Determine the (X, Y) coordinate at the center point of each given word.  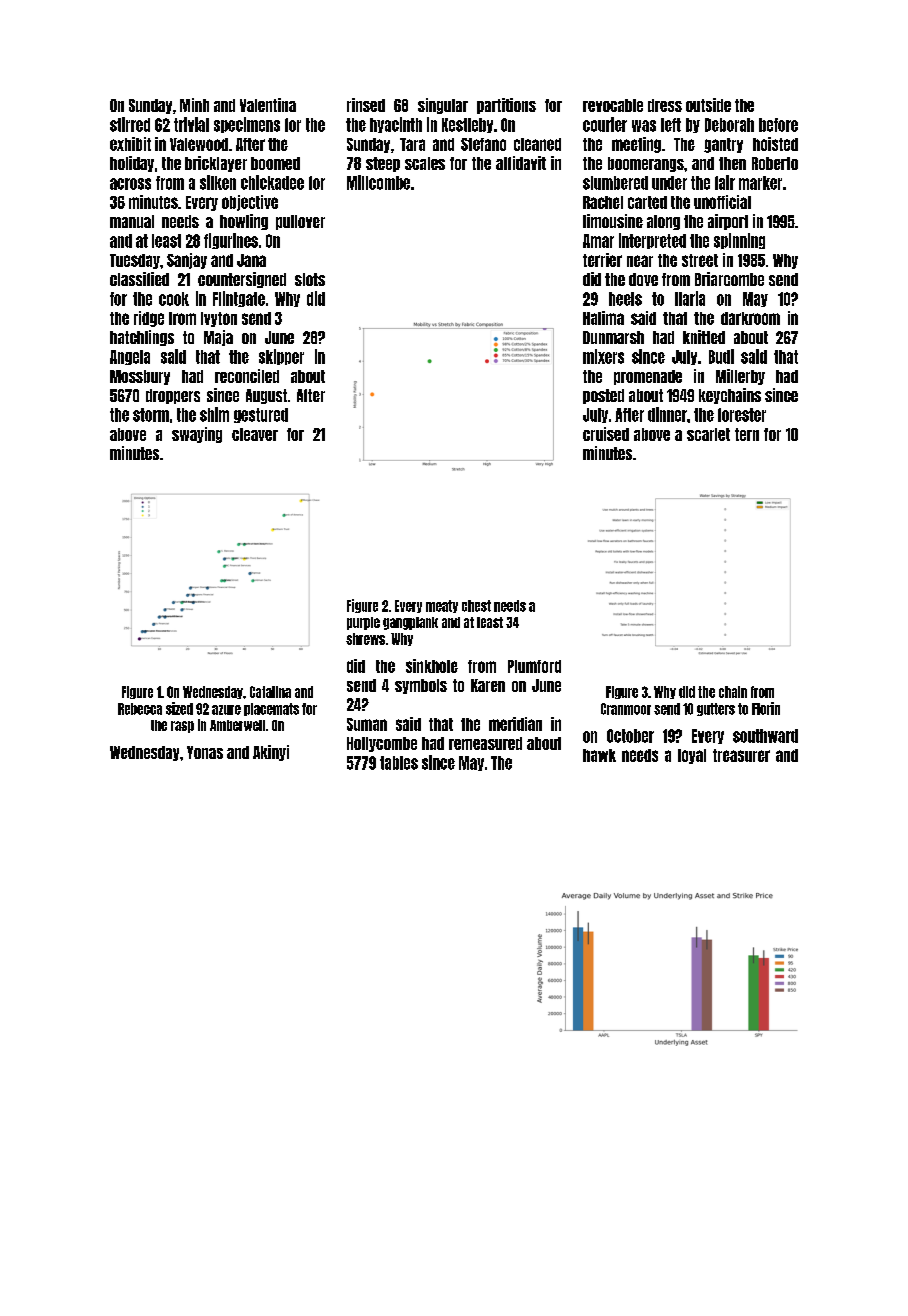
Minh (194, 105)
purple (363, 623)
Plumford (534, 666)
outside (708, 105)
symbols (421, 686)
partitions (506, 106)
